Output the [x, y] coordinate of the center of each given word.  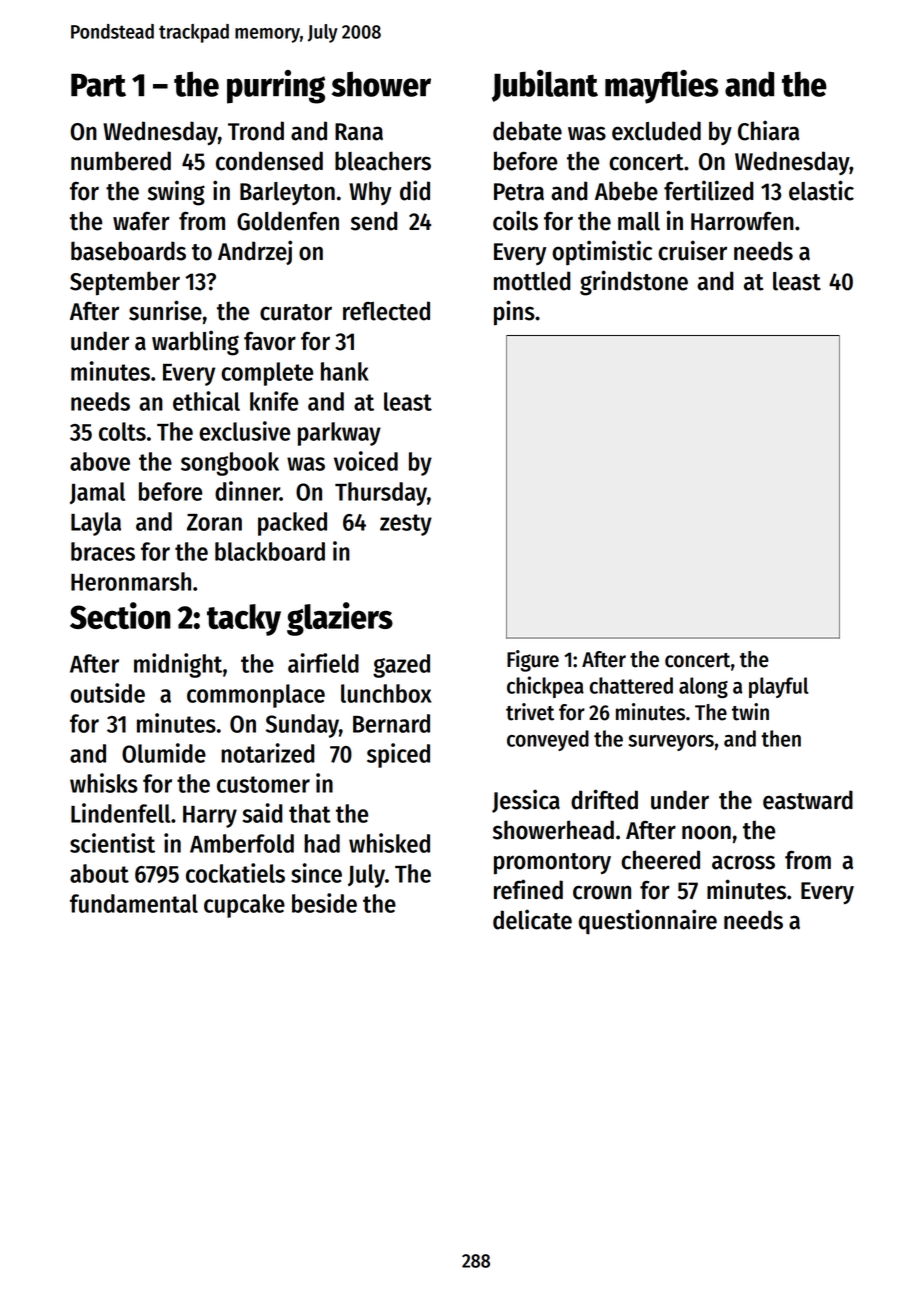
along [703, 687]
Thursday [381, 494]
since [316, 873]
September [125, 283]
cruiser [692, 250]
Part [98, 85]
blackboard [270, 551]
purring [276, 87]
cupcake [244, 906]
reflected [386, 311]
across [743, 862]
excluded [656, 131]
